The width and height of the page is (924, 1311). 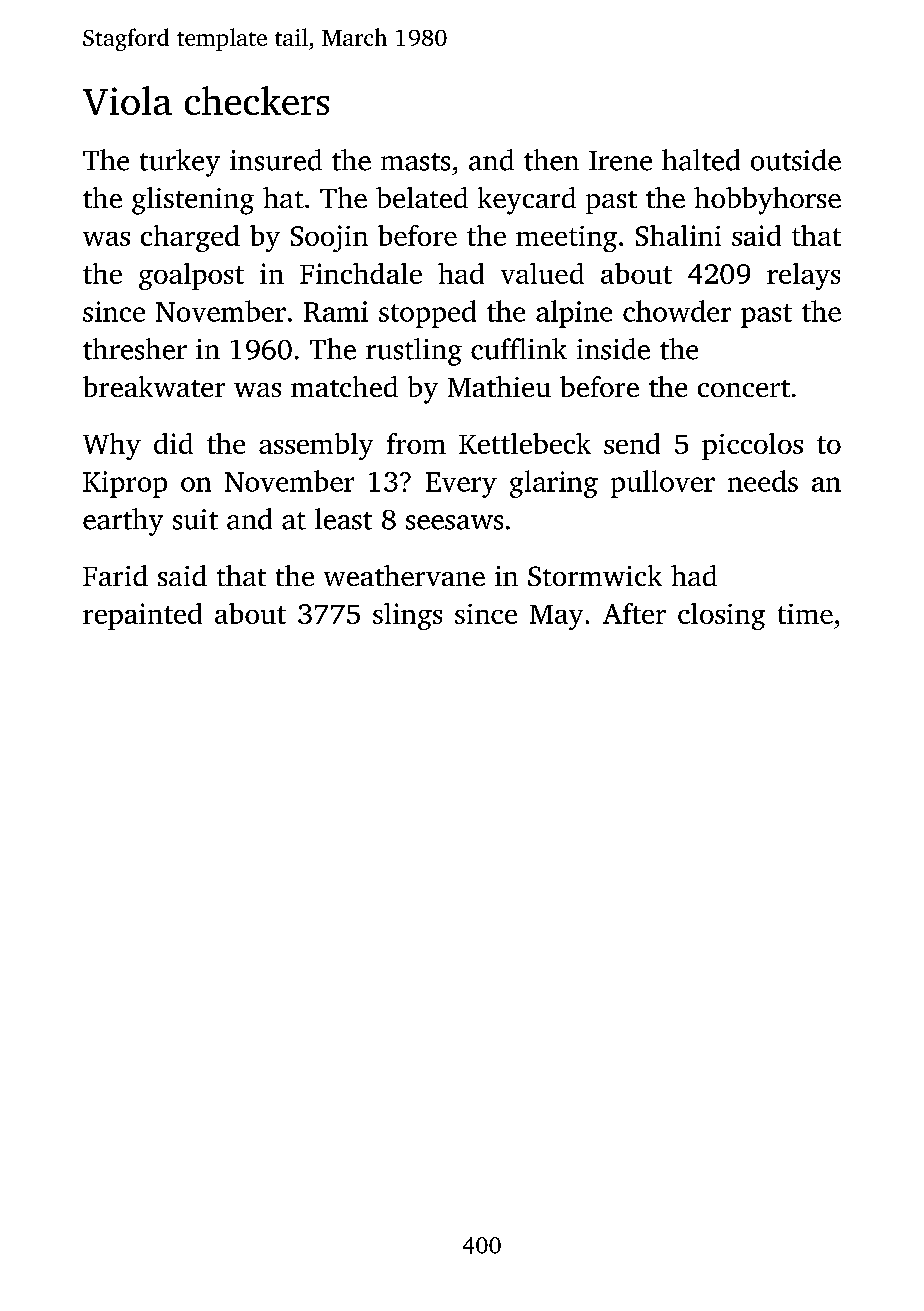 What do you see at coordinates (193, 201) in the page?
I see `glistening` at bounding box center [193, 201].
